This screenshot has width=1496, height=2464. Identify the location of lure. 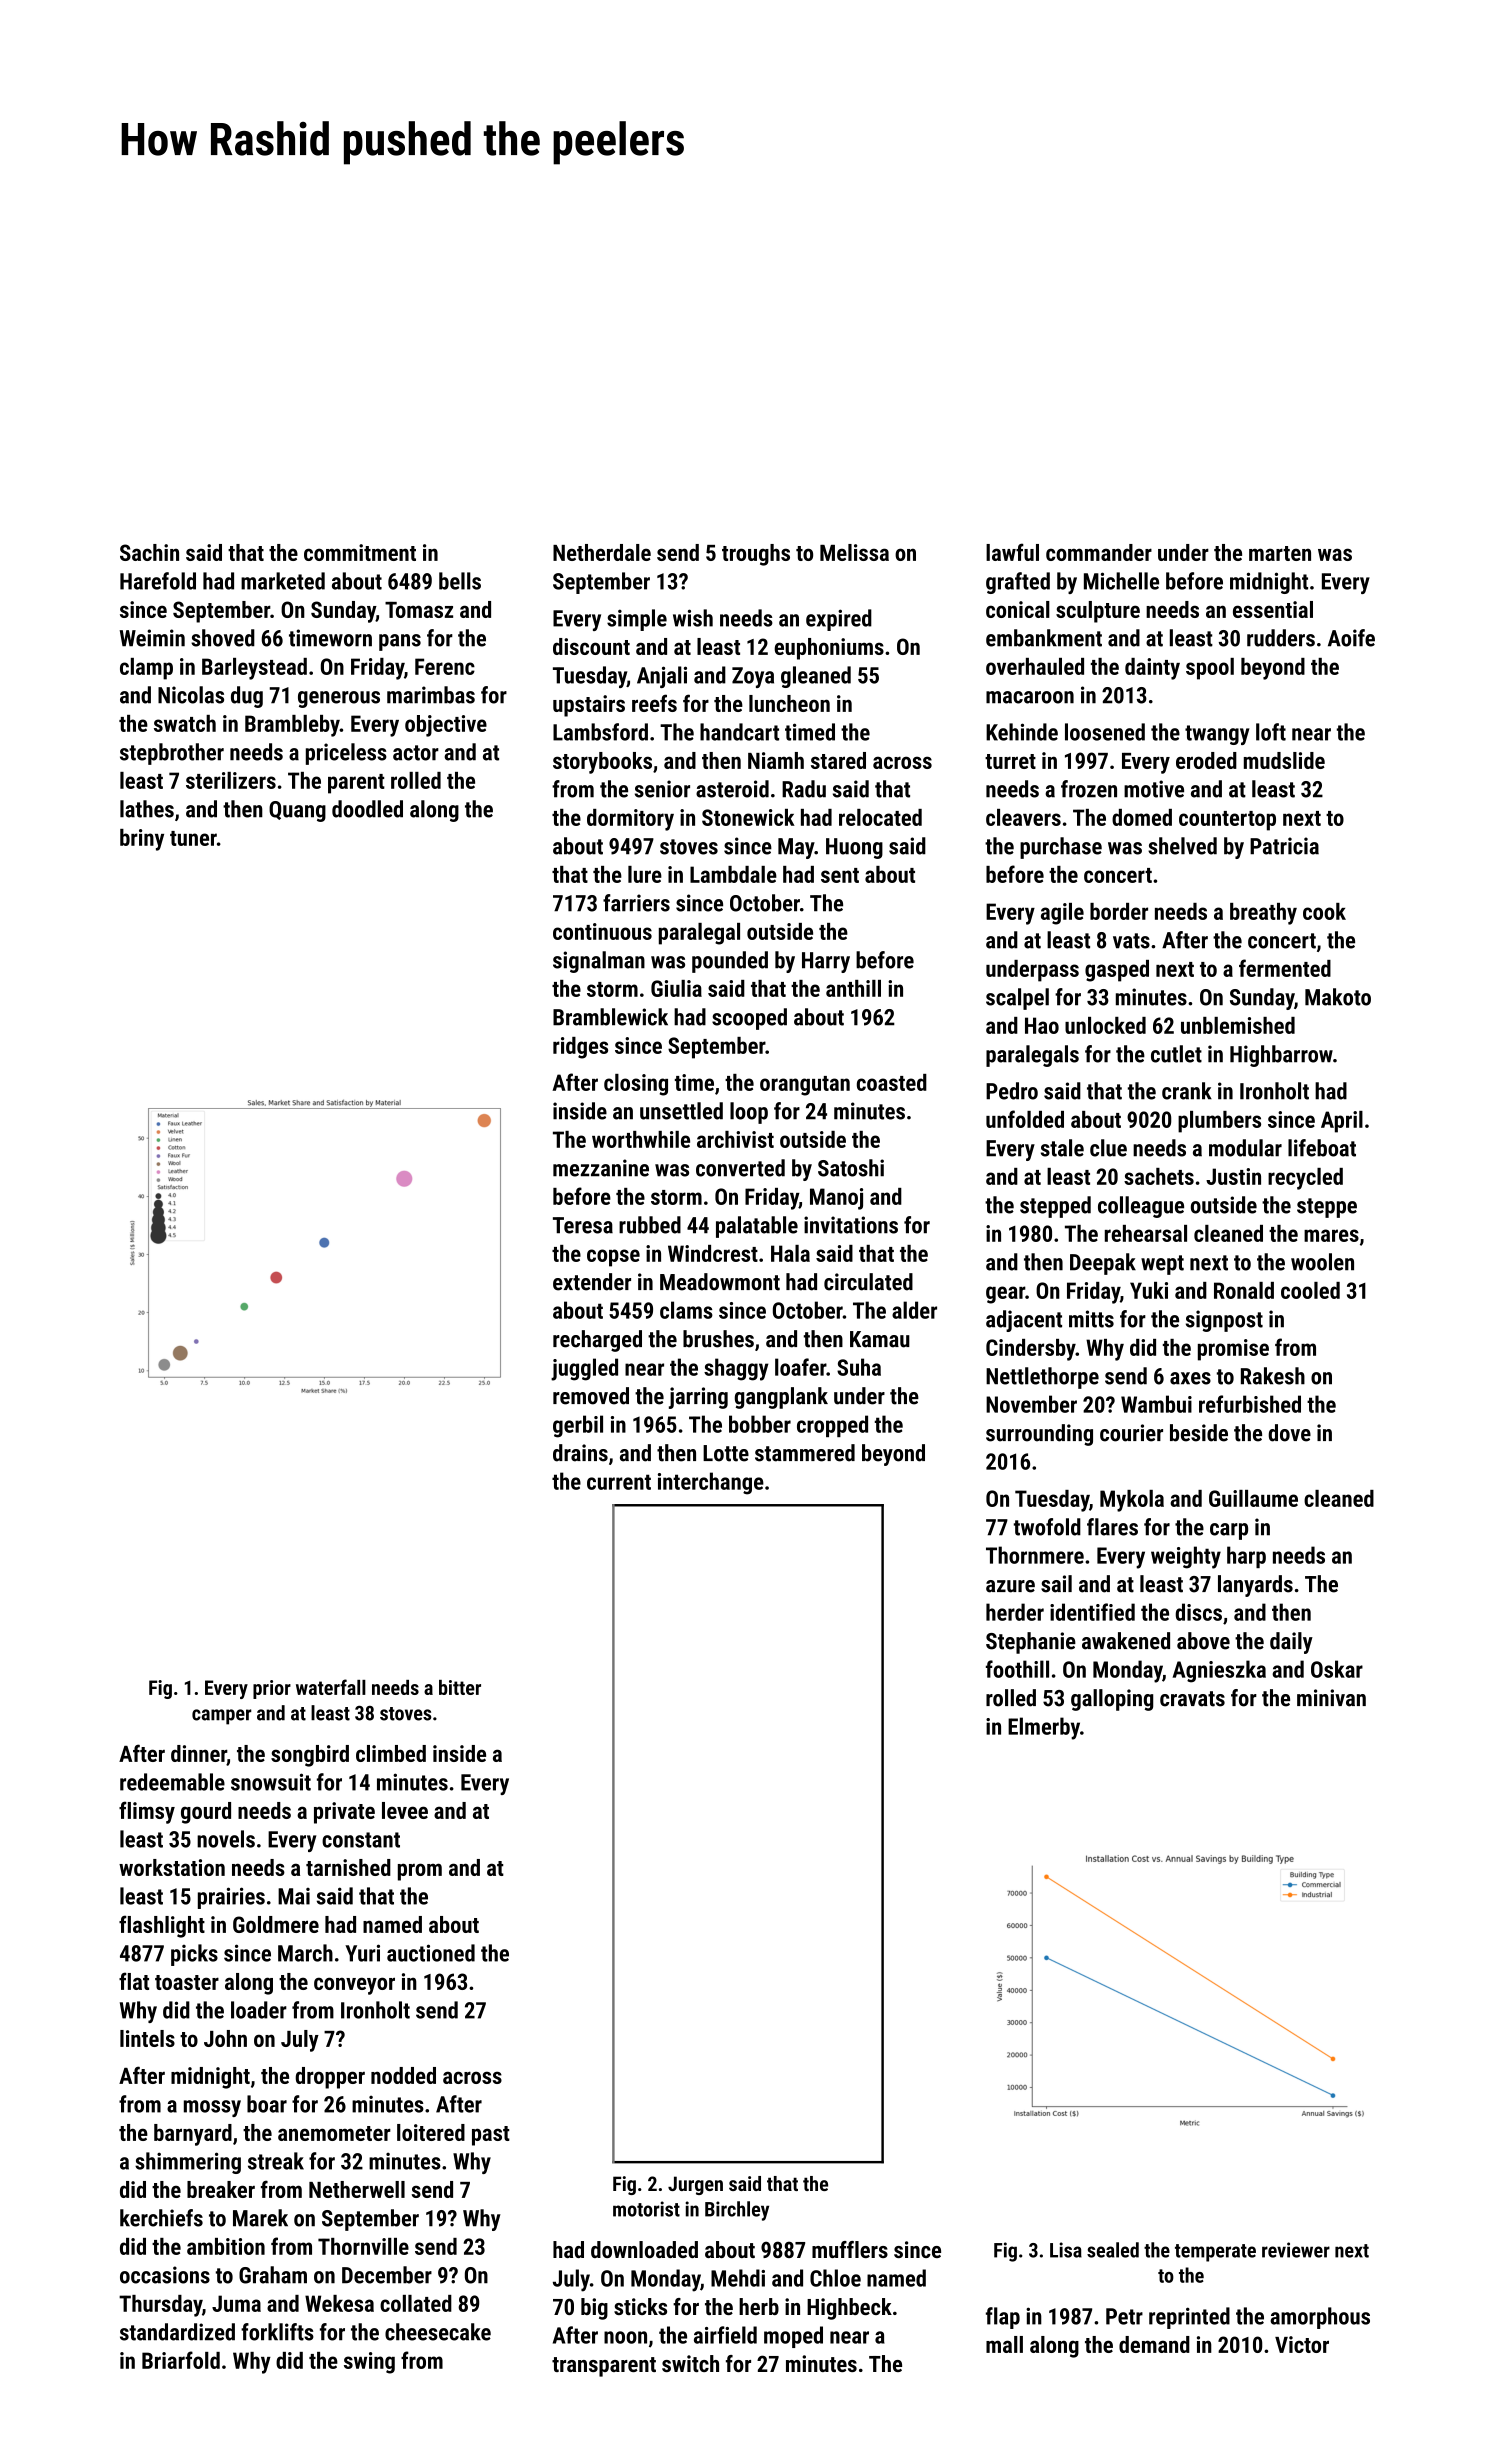
(645, 874).
